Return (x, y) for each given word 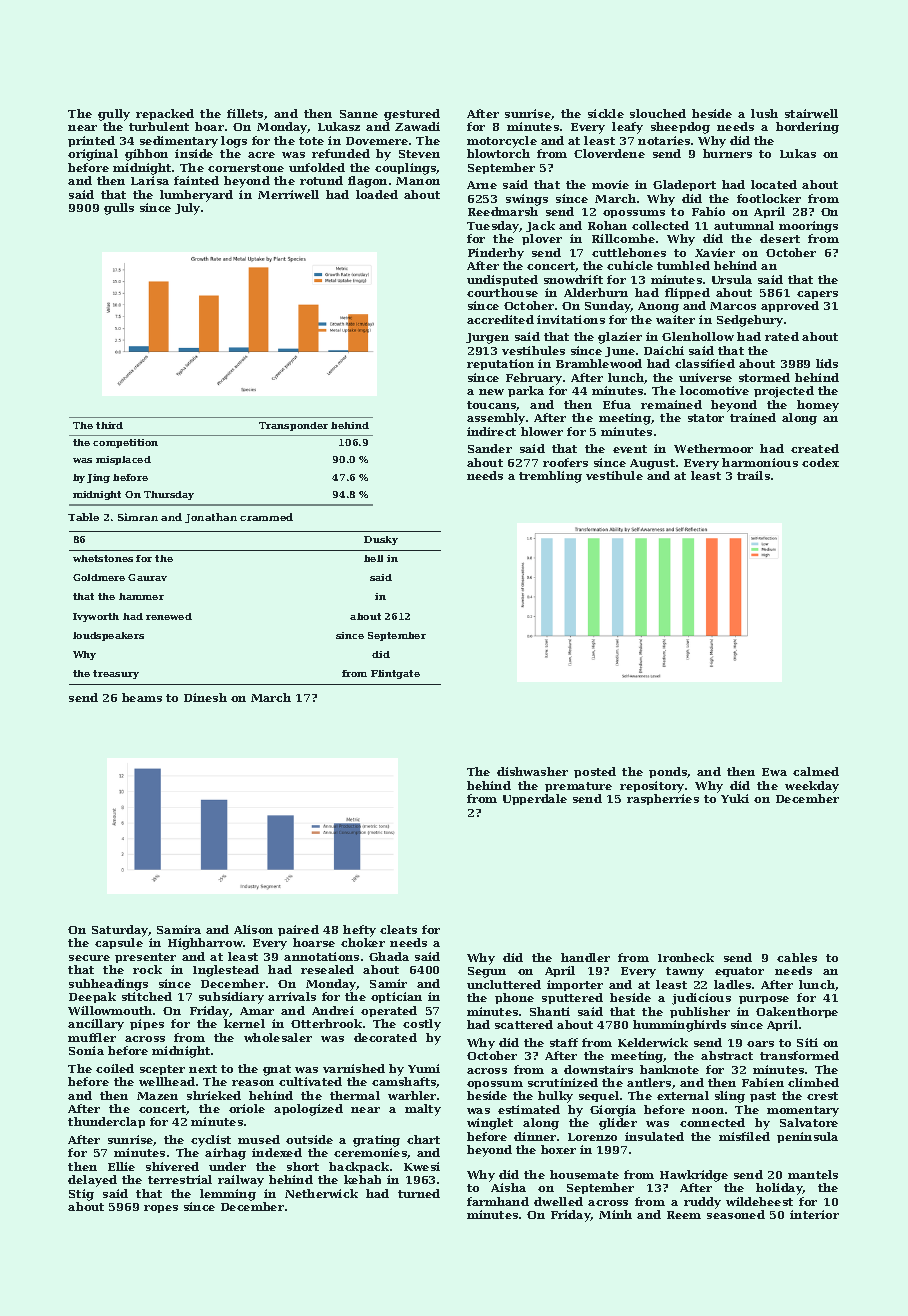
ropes (161, 1209)
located (774, 184)
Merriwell (288, 194)
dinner (535, 1136)
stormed (764, 377)
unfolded (317, 167)
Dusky (381, 540)
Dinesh (205, 697)
